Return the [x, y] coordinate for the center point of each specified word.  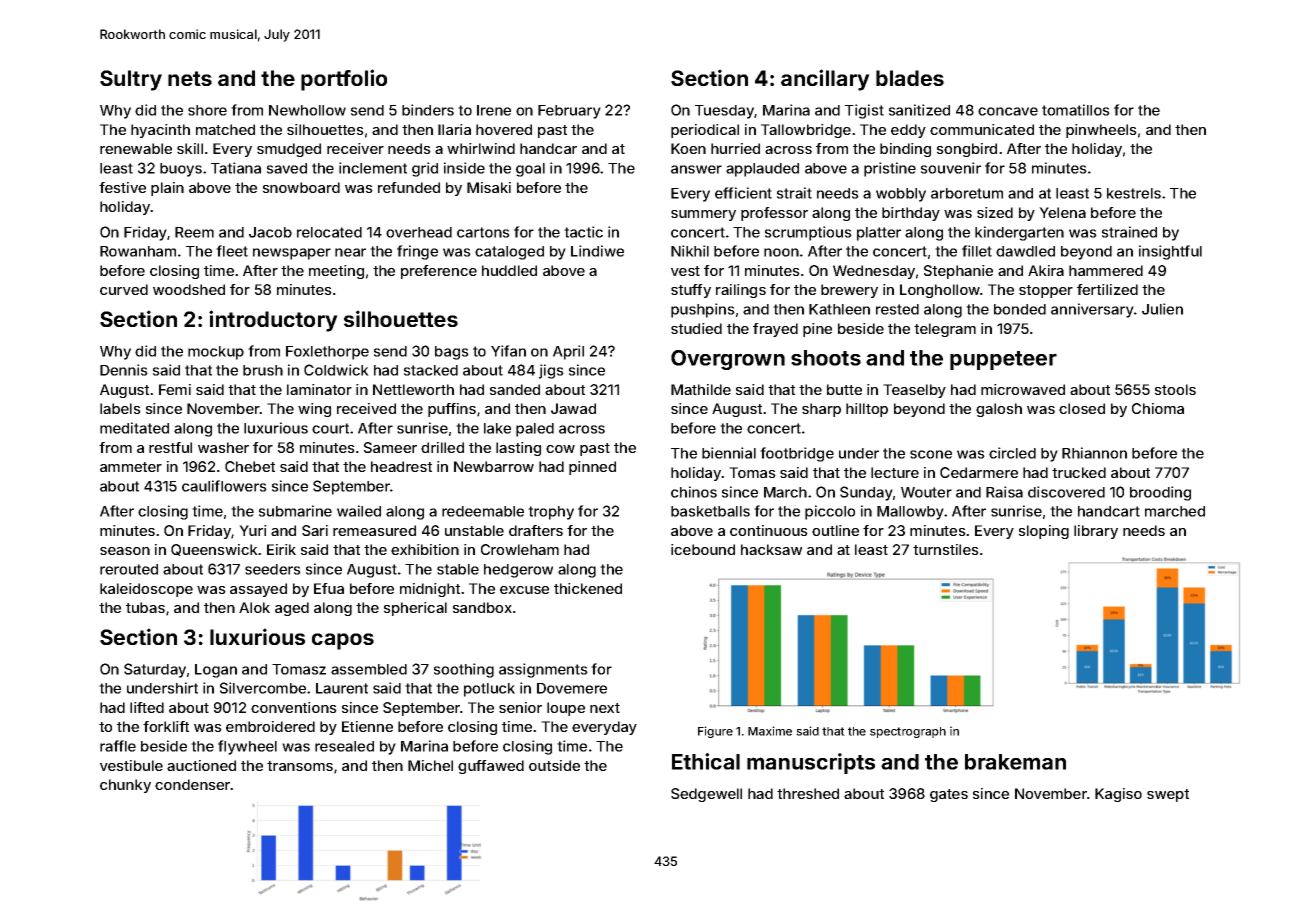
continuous [769, 530]
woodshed [189, 289]
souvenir [951, 168]
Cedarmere [979, 472]
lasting [518, 449]
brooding [1160, 493]
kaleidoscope [146, 590]
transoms [300, 766]
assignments [543, 670]
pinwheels [1101, 131]
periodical [705, 131]
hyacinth [160, 131]
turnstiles [946, 549]
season [125, 551]
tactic [583, 232]
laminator [319, 389]
